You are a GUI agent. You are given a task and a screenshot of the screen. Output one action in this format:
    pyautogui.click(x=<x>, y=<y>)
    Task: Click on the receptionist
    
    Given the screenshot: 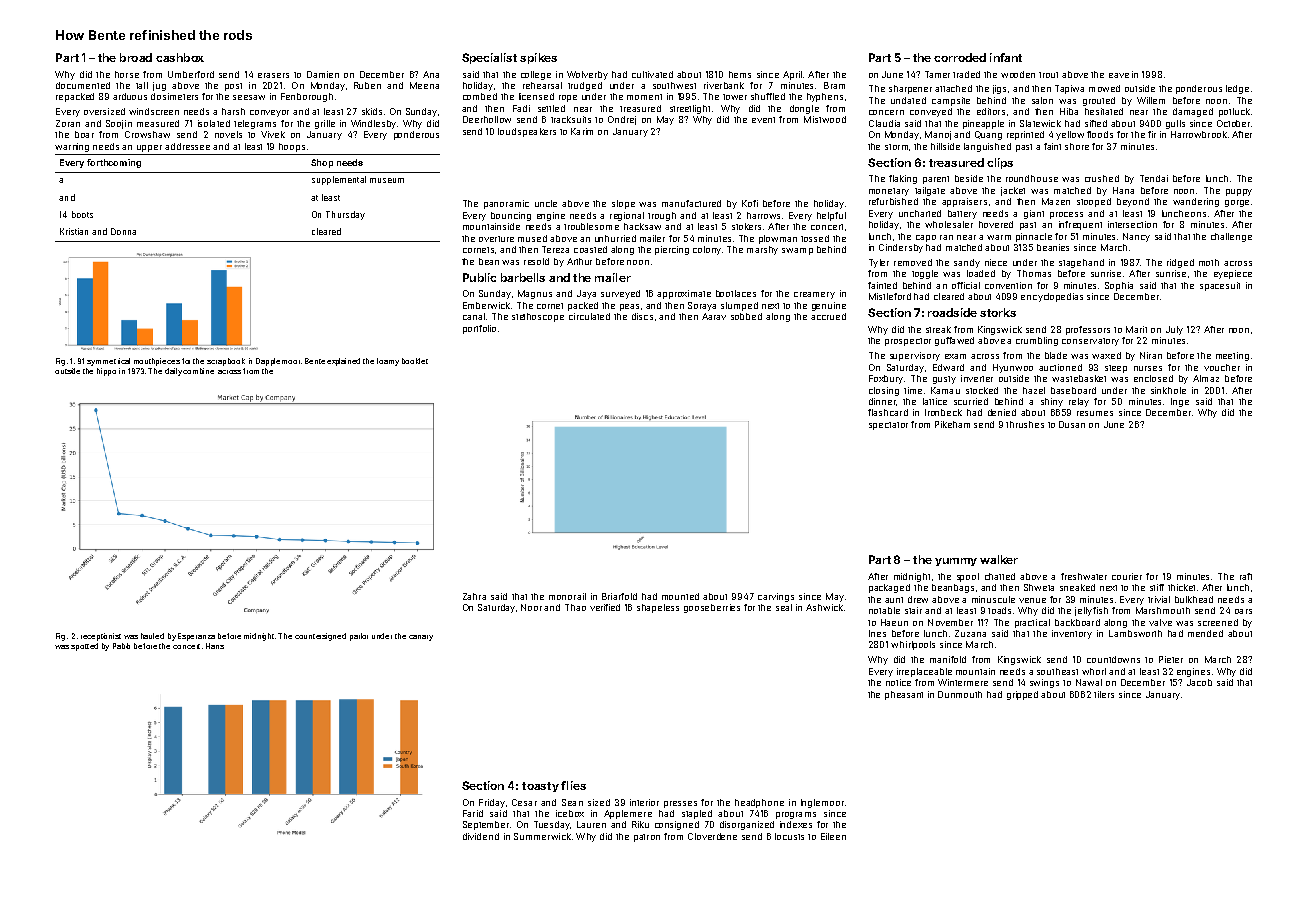 What is the action you would take?
    pyautogui.click(x=101, y=637)
